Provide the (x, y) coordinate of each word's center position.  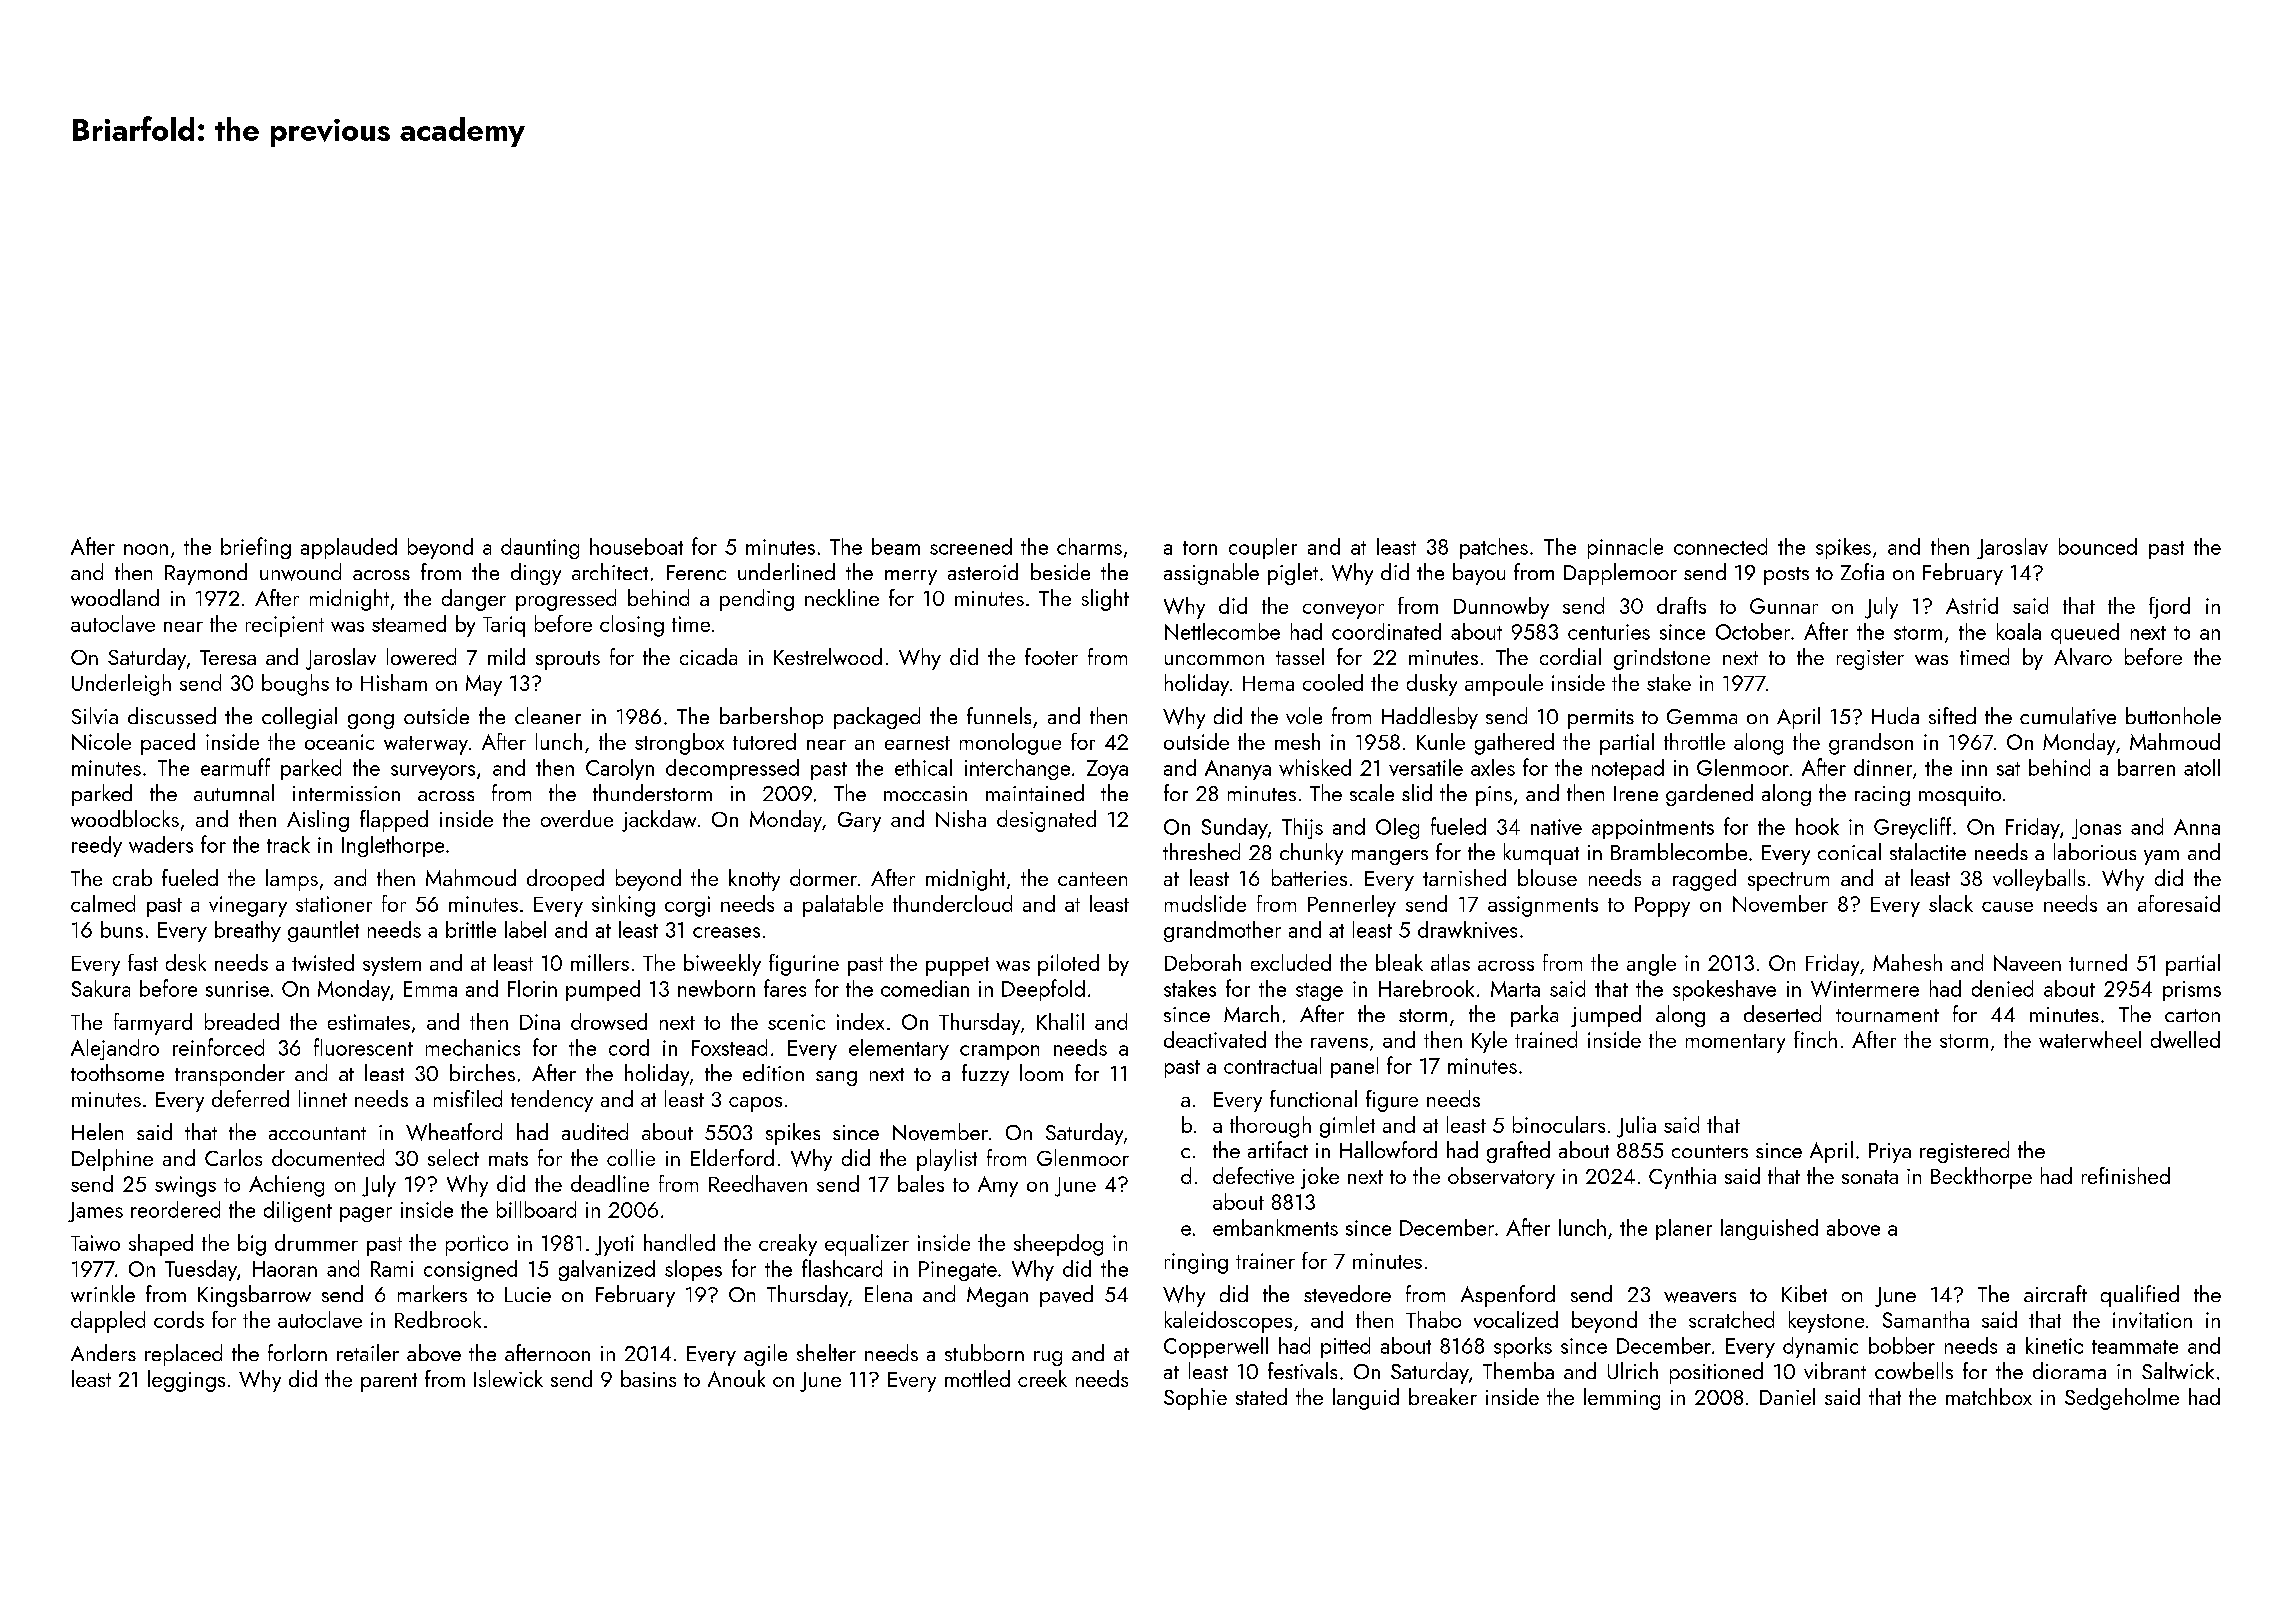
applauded (349, 548)
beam (896, 546)
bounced (2098, 546)
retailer (368, 1352)
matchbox (1989, 1396)
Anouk (736, 1378)
